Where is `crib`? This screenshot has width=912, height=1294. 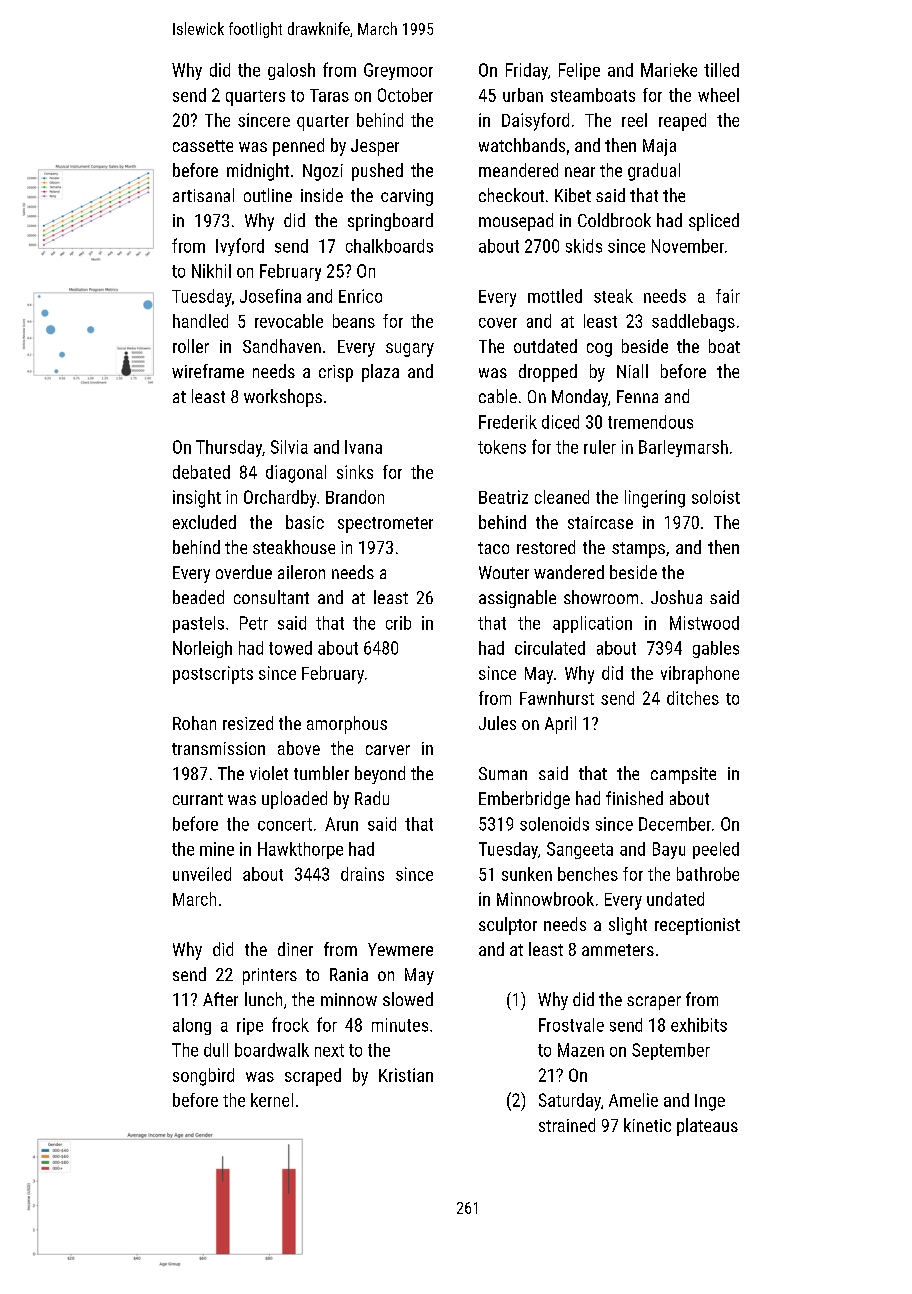
crib is located at coordinates (398, 623).
